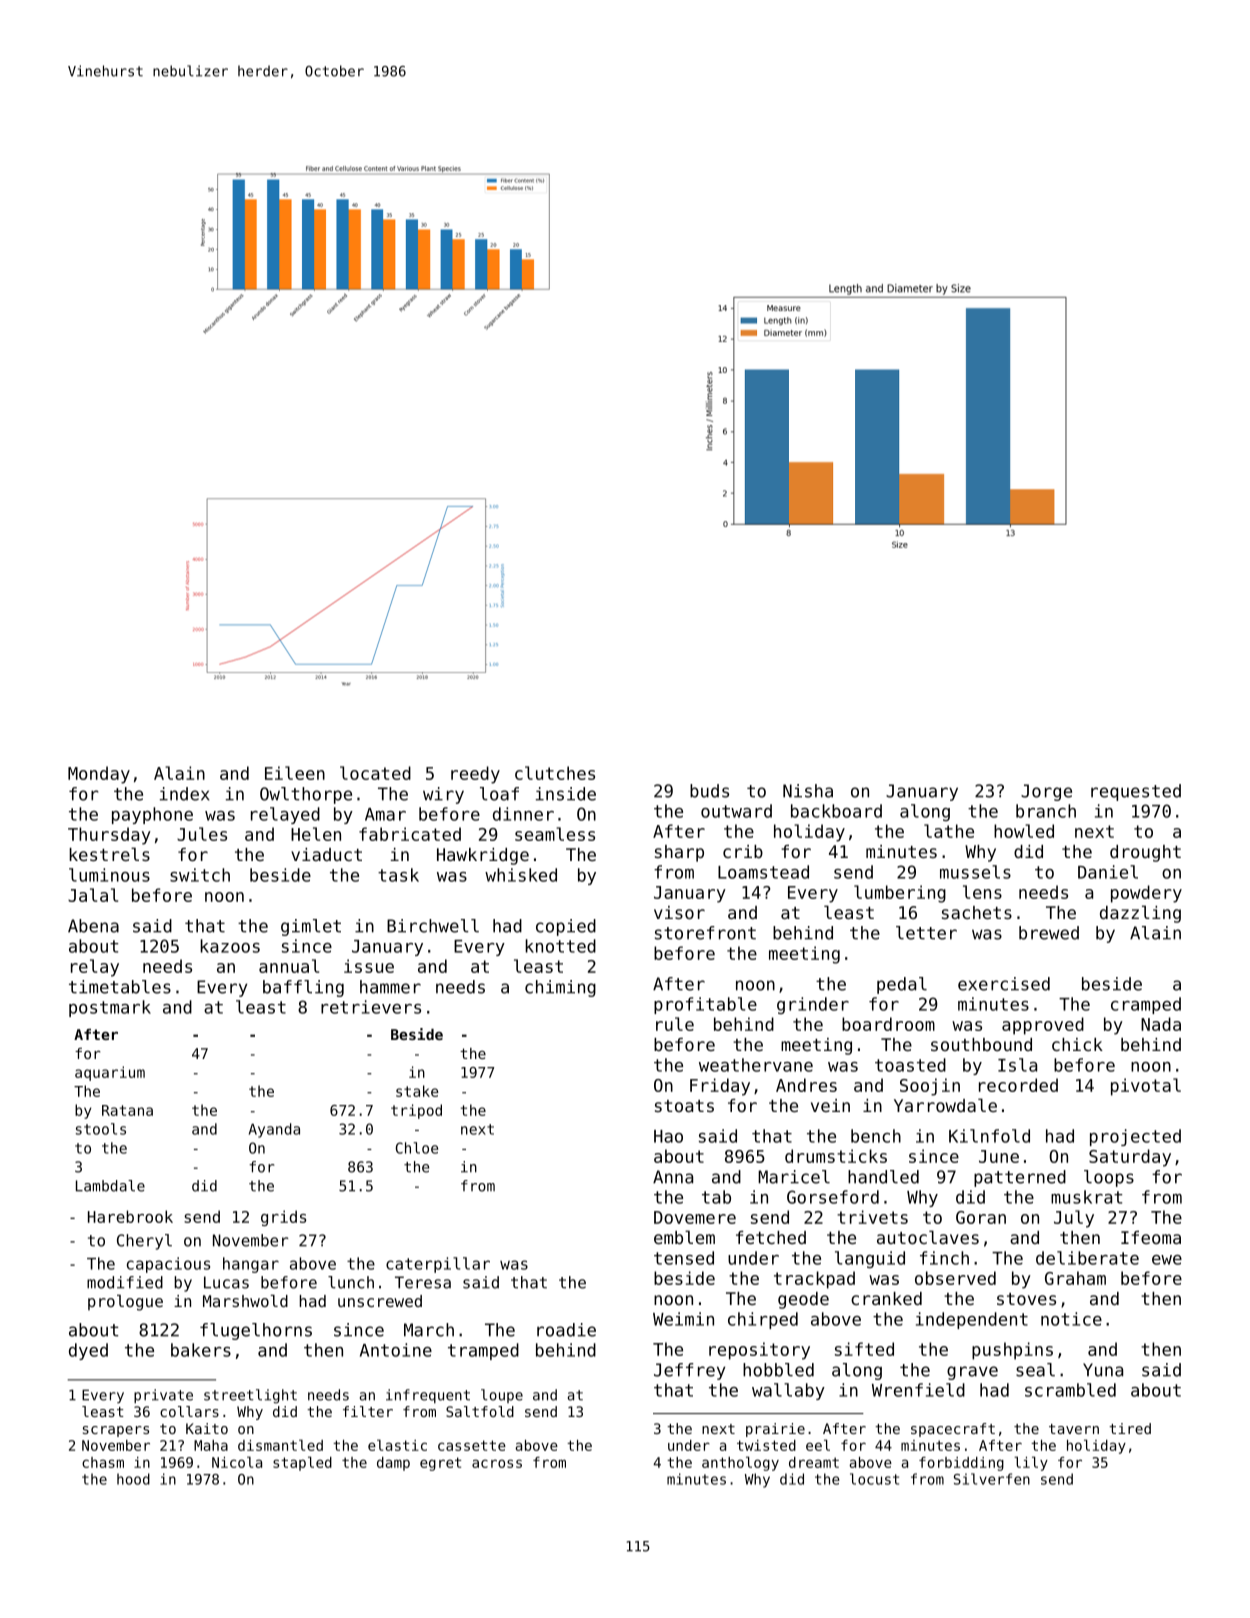 Image resolution: width=1250 pixels, height=1618 pixels. What do you see at coordinates (125, 1282) in the screenshot?
I see `modified` at bounding box center [125, 1282].
